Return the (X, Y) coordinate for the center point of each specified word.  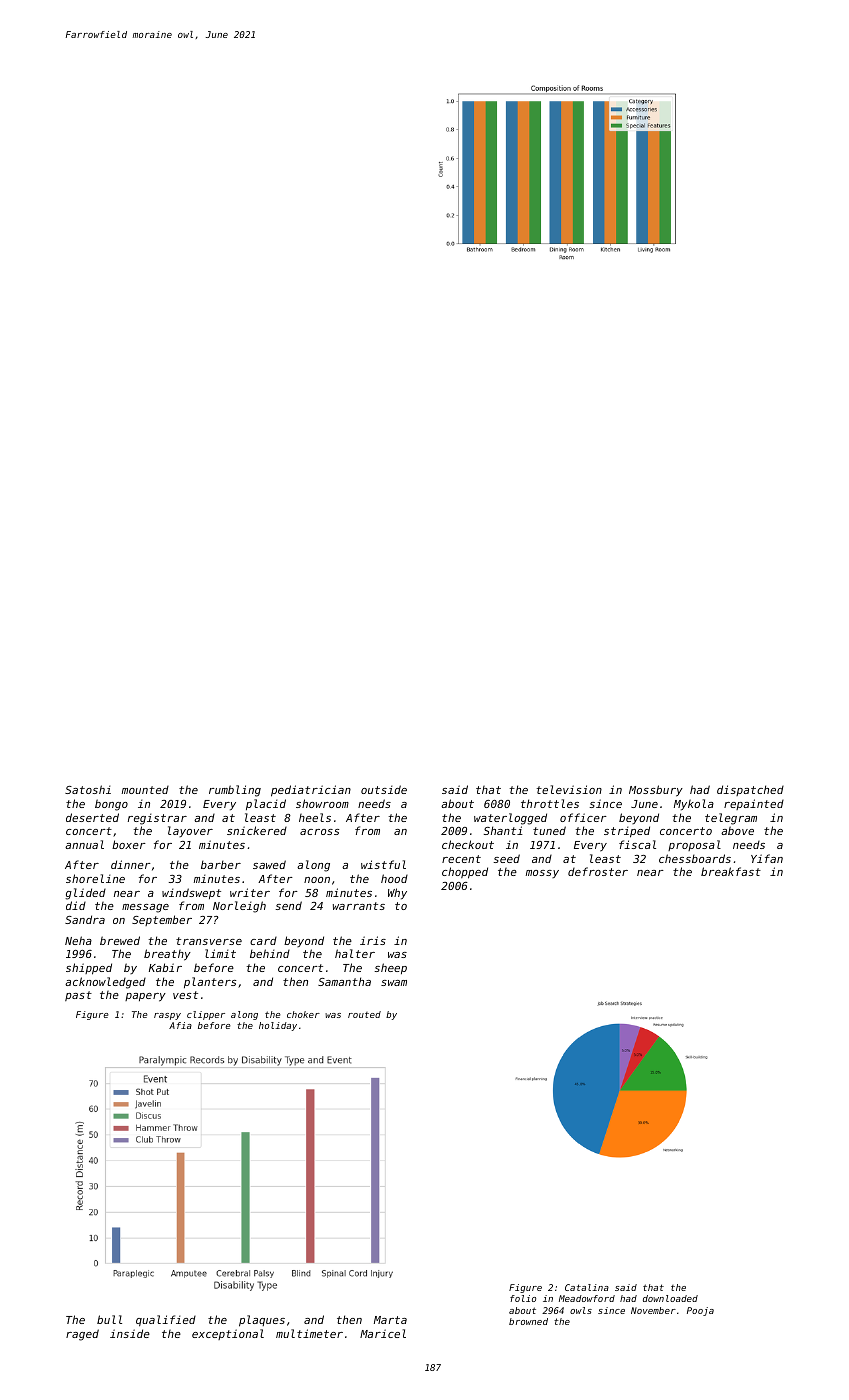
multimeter (309, 1333)
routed (364, 1014)
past (78, 996)
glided (85, 894)
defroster (598, 871)
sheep (390, 968)
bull (109, 1319)
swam (394, 983)
